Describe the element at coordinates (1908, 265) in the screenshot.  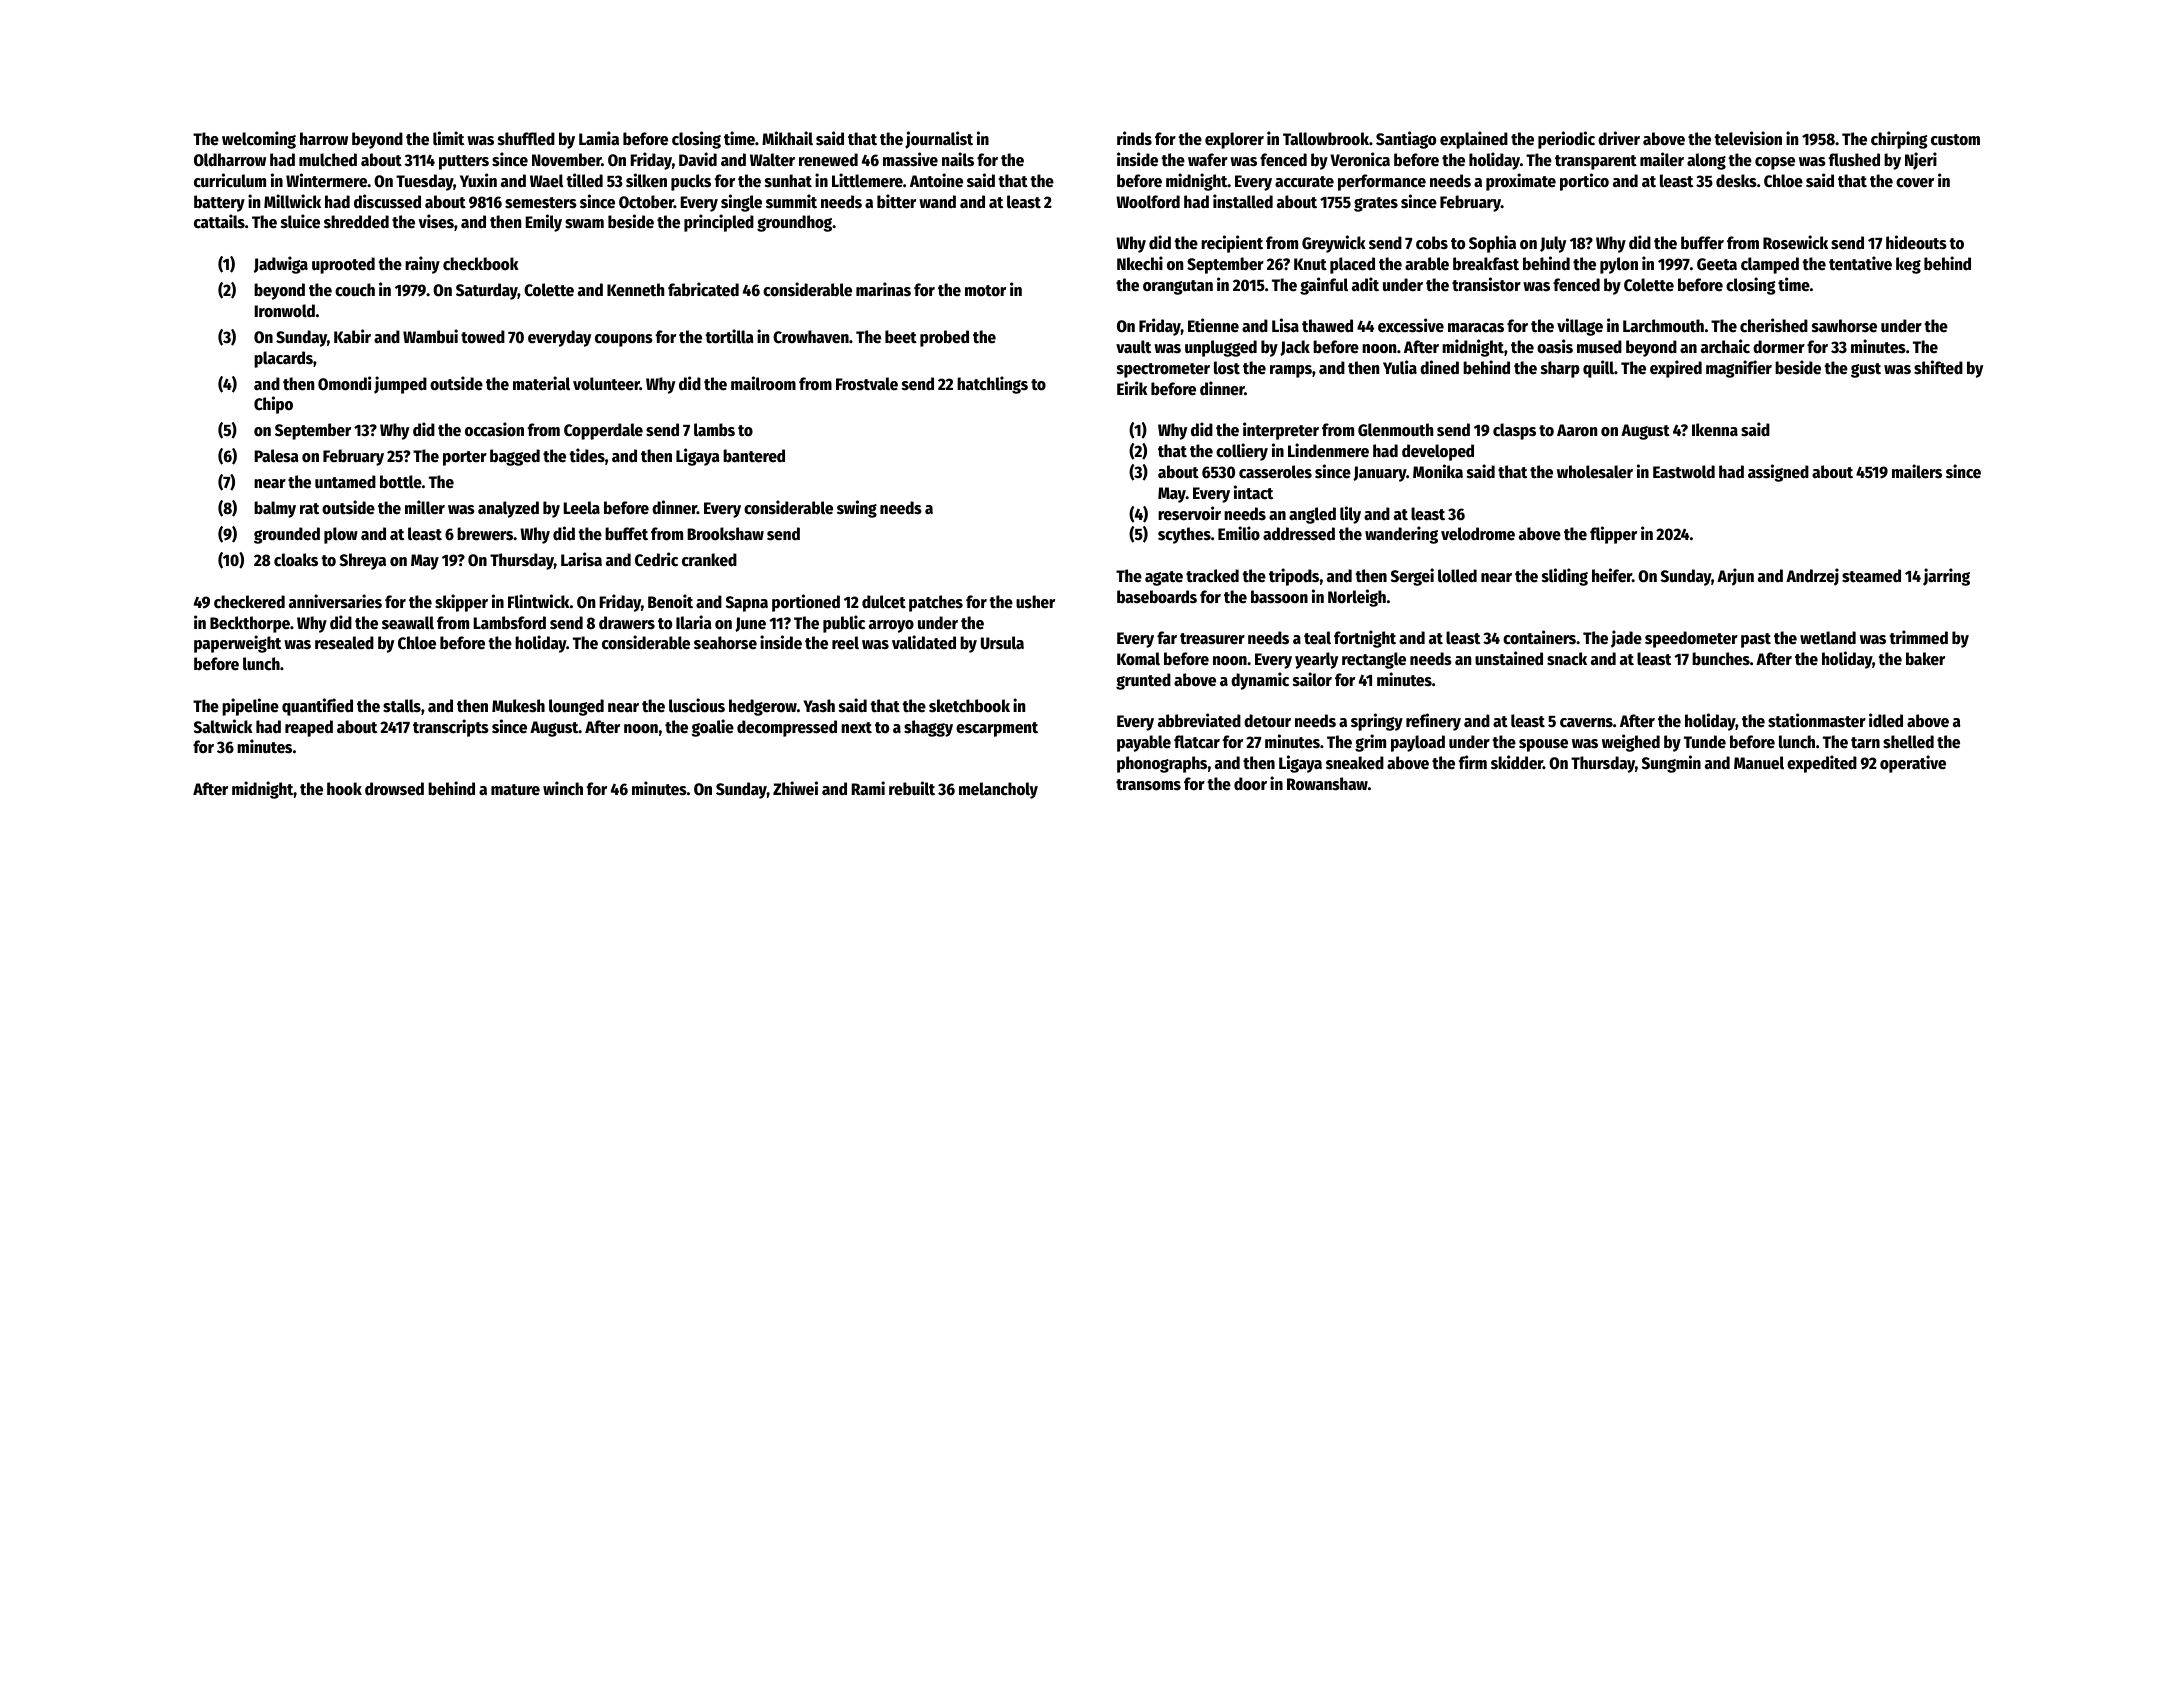
I see `keg` at that location.
